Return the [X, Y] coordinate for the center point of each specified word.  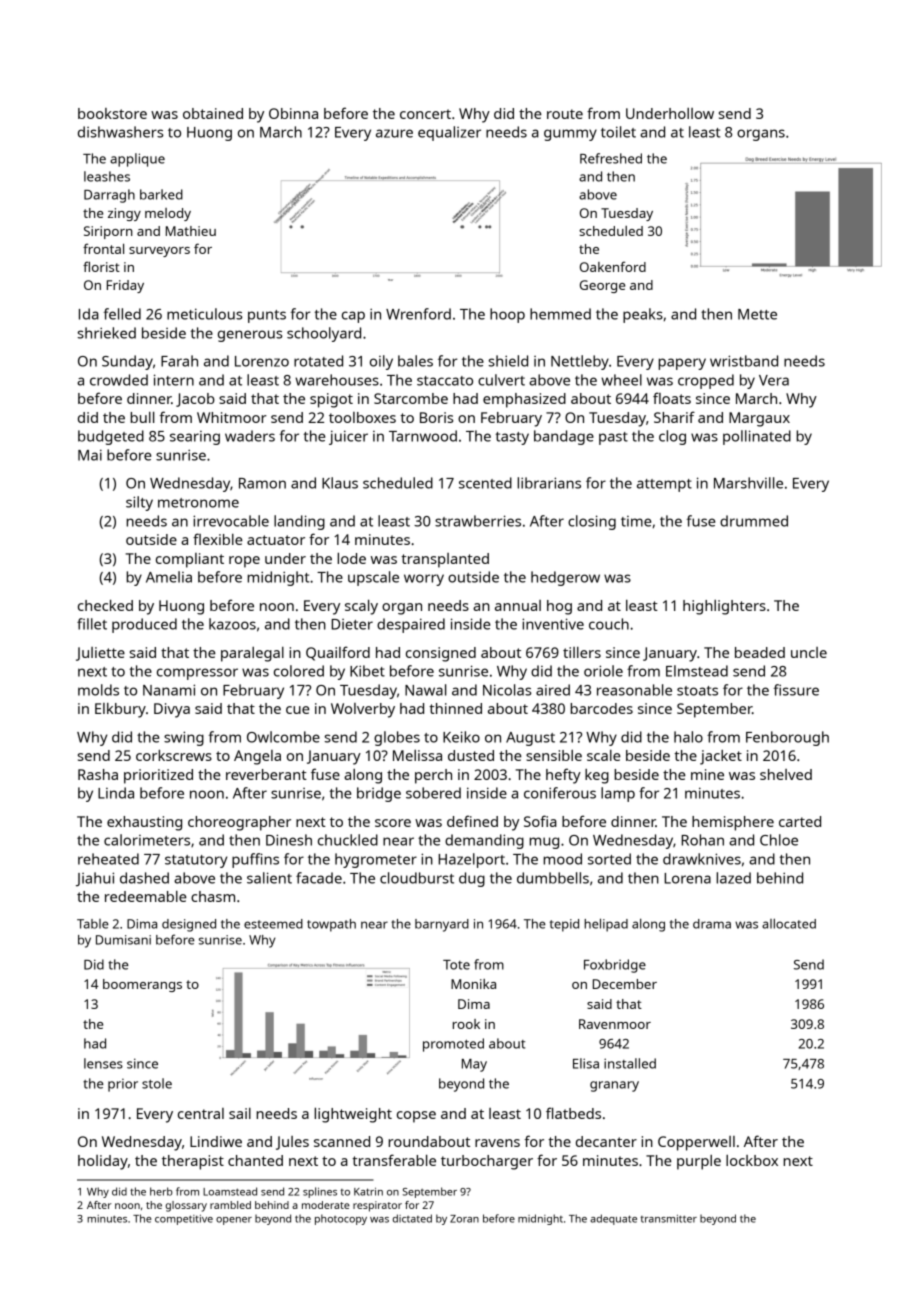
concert [425, 114]
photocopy [341, 1219]
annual [518, 605]
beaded [760, 652]
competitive [184, 1220]
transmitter [669, 1219]
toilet [618, 132]
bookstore [112, 113]
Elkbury [120, 710]
